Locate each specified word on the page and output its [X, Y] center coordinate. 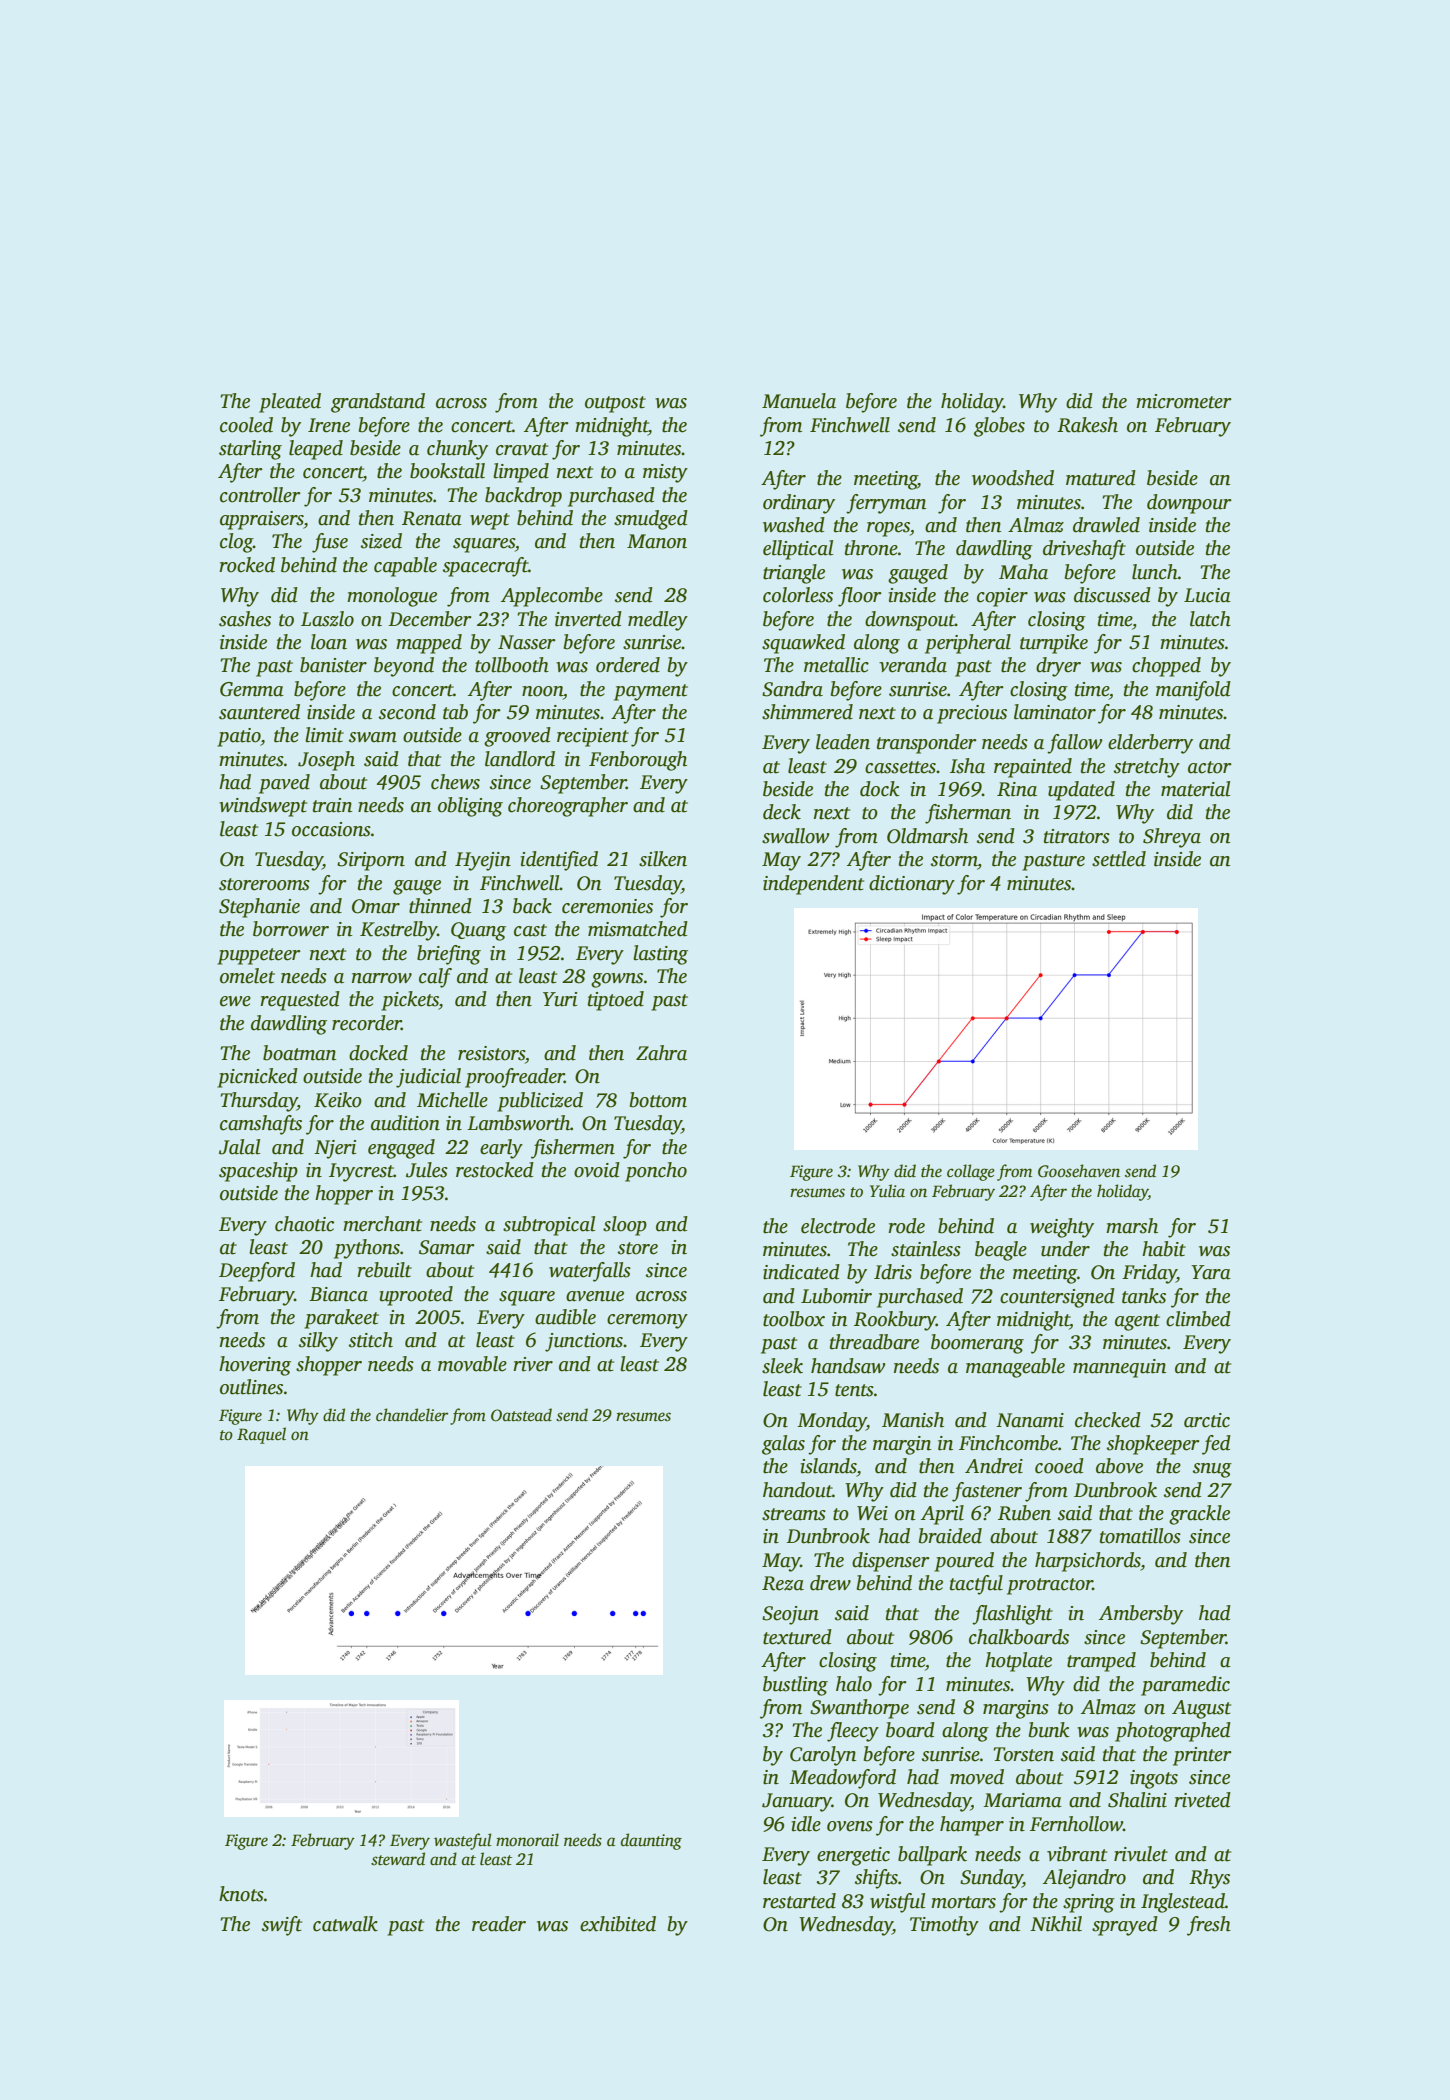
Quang [478, 931]
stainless [926, 1249]
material [1196, 789]
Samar [447, 1247]
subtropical [549, 1226]
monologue [392, 597]
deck [782, 812]
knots [241, 1894]
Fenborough [638, 761]
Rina [1017, 789]
